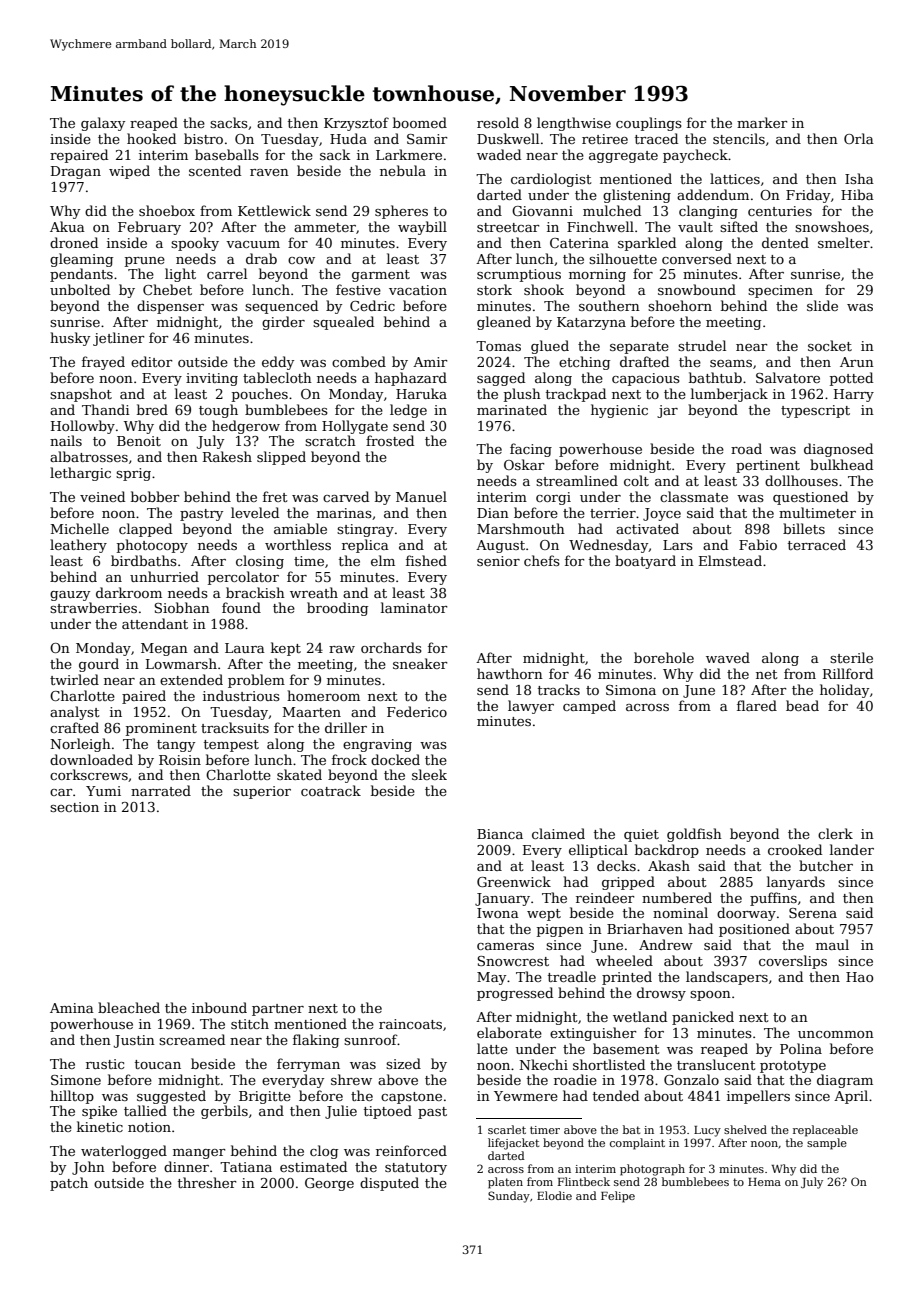 The image size is (924, 1308). What do you see at coordinates (129, 172) in the document?
I see `wiped` at bounding box center [129, 172].
